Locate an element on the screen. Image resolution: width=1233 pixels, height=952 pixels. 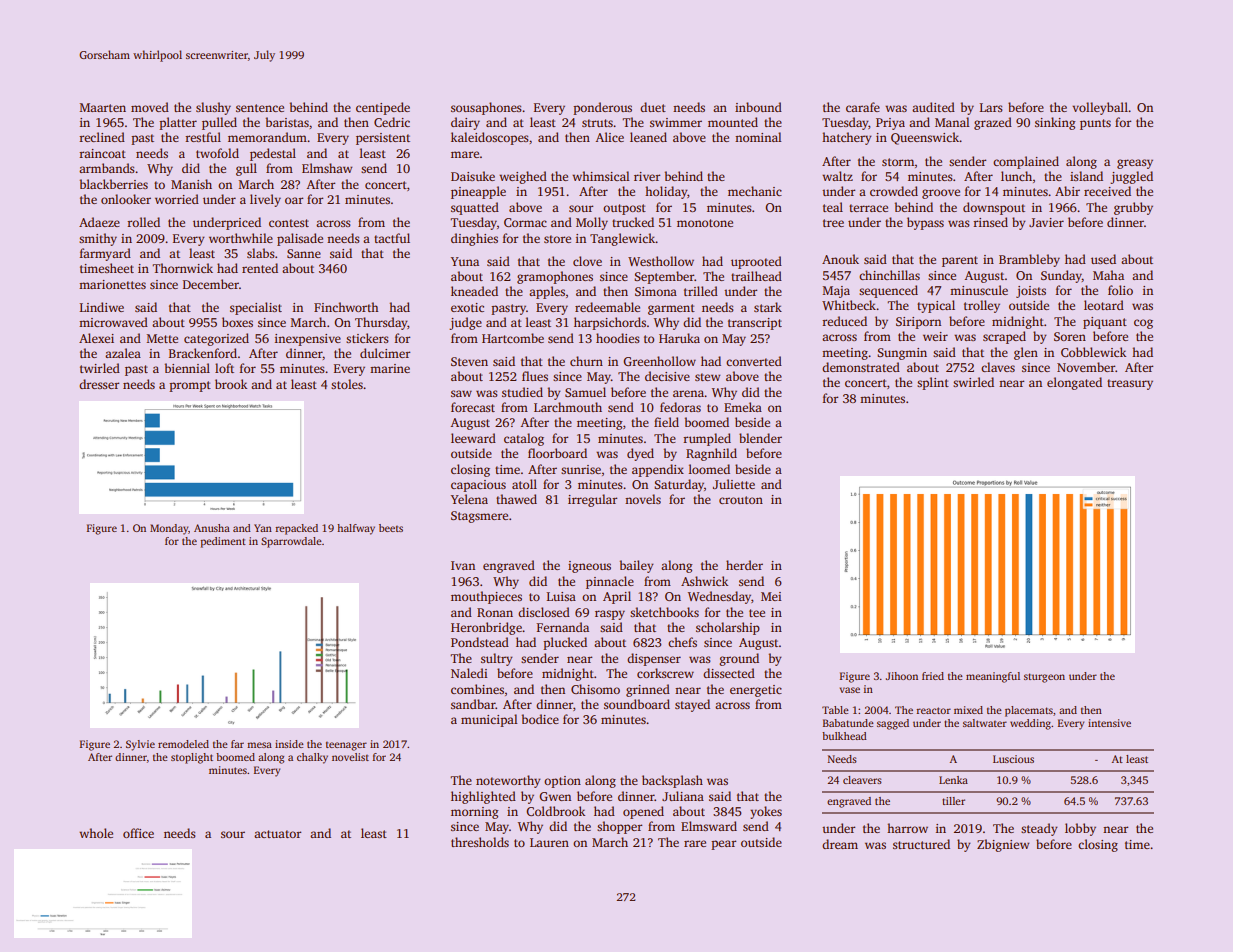
chalky is located at coordinates (312, 758).
